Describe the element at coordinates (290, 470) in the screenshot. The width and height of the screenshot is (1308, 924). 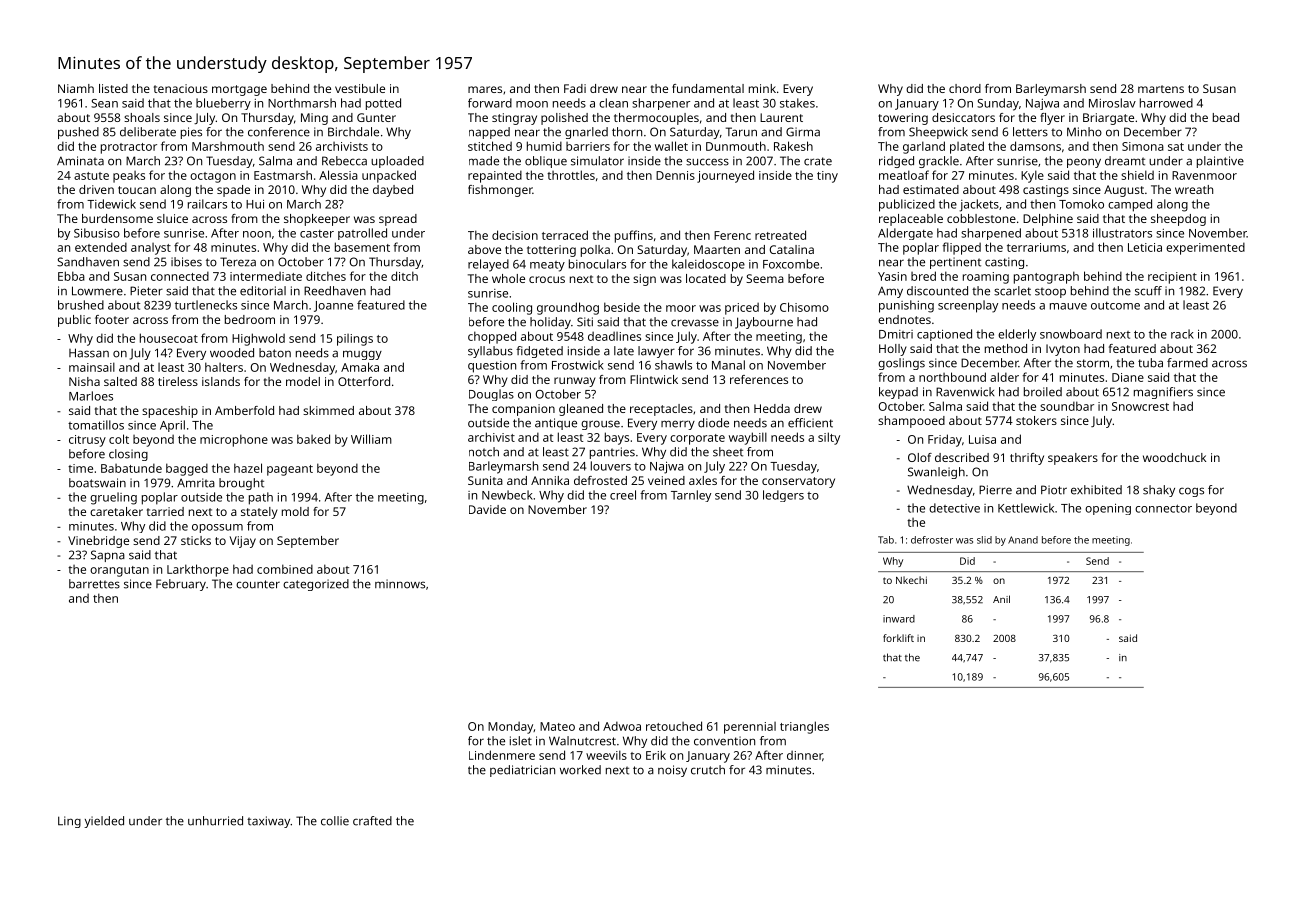
I see `pageant` at that location.
